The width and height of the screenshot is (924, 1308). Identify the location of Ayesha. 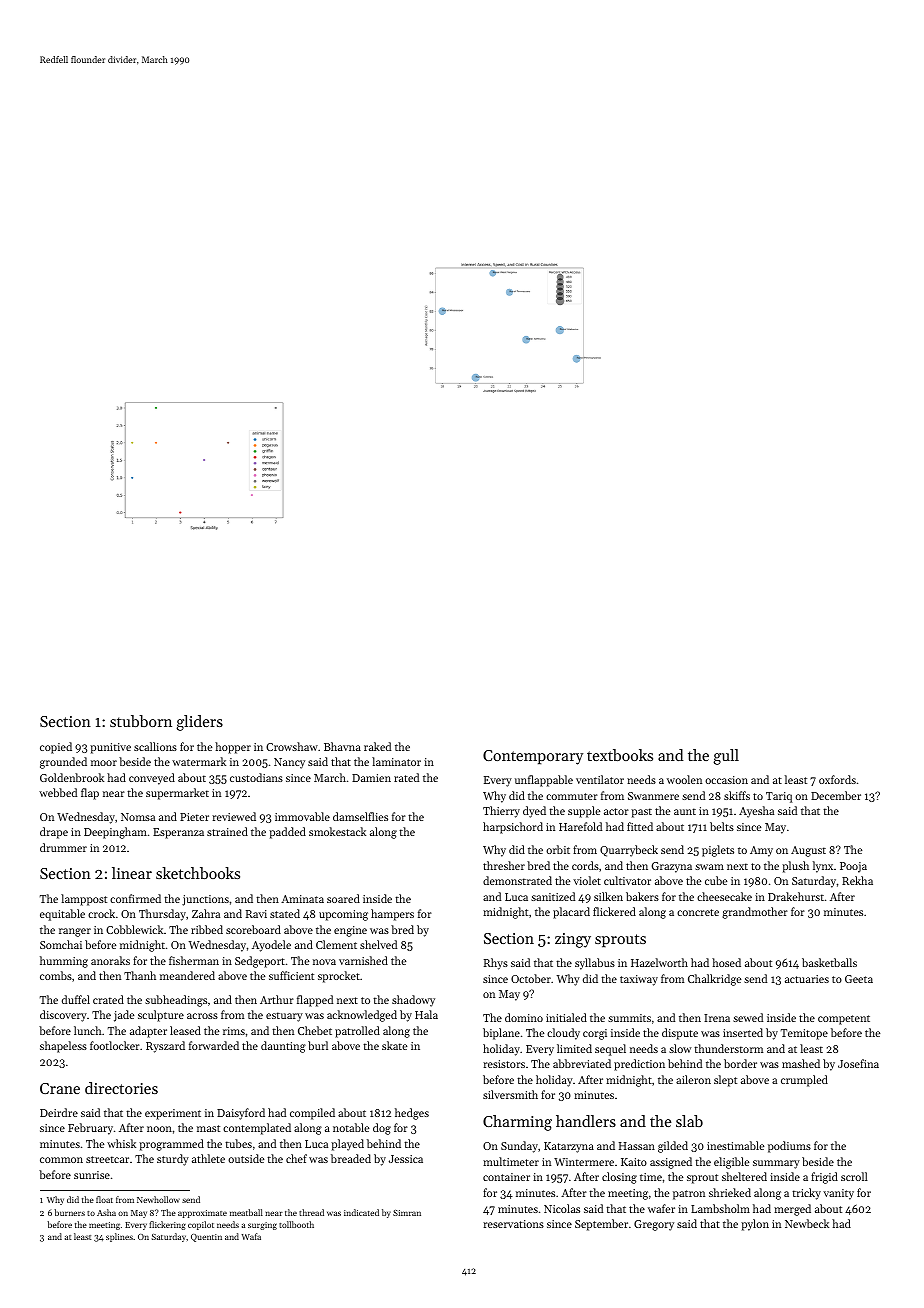
(756, 812).
